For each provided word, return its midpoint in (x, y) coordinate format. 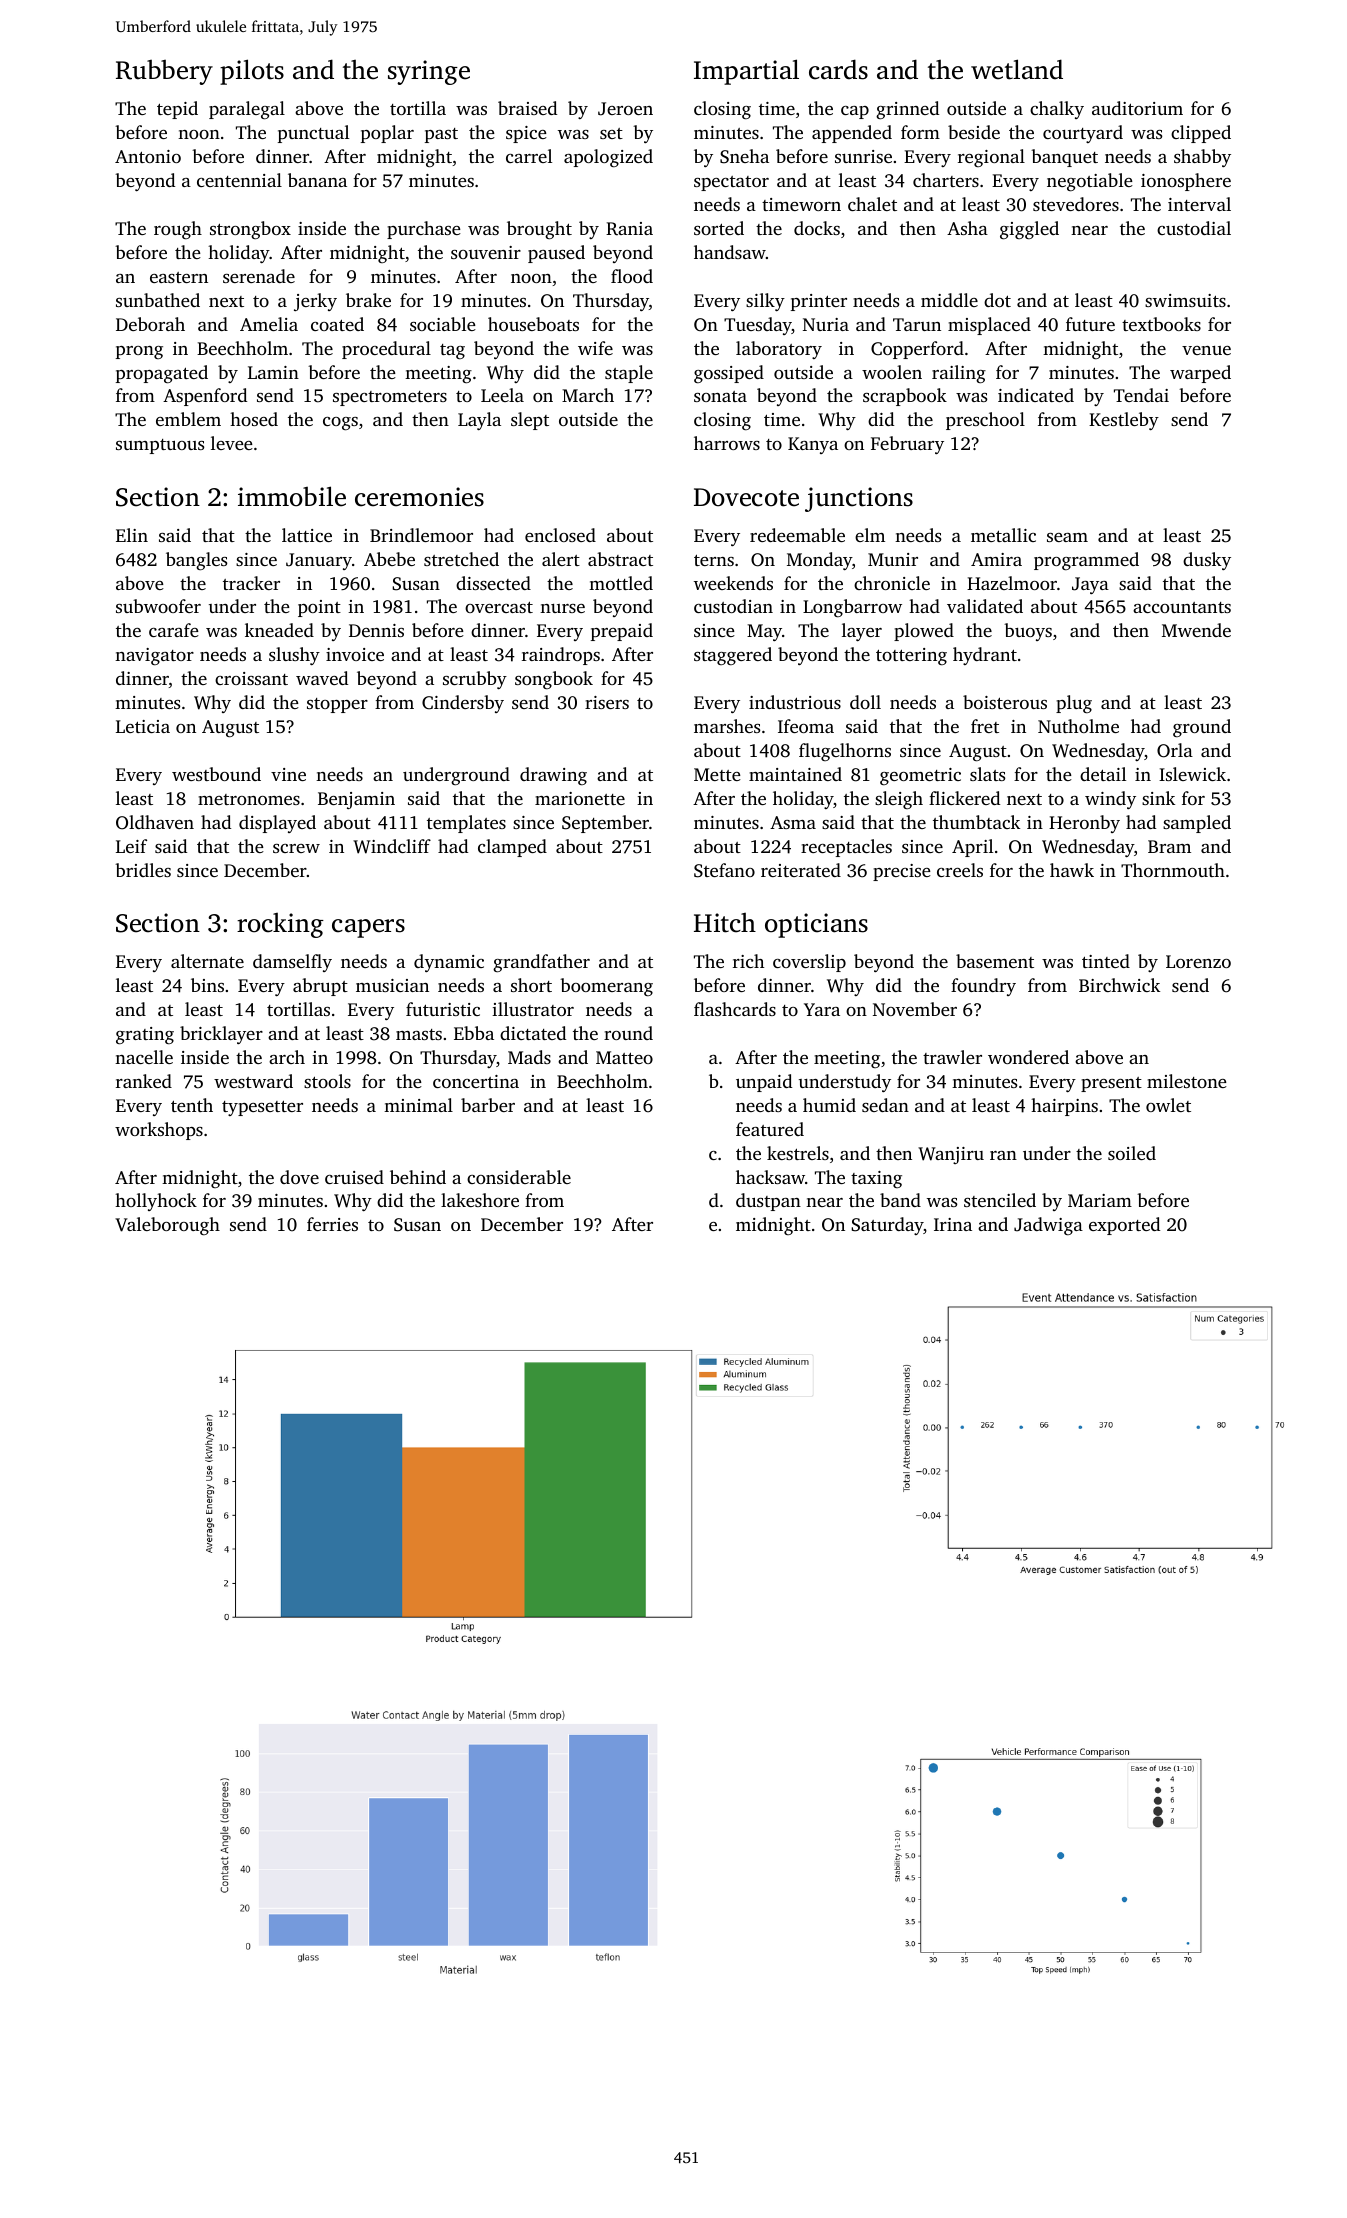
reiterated (801, 870)
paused (556, 254)
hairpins (1064, 1107)
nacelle (144, 1057)
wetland (1017, 69)
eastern (179, 277)
